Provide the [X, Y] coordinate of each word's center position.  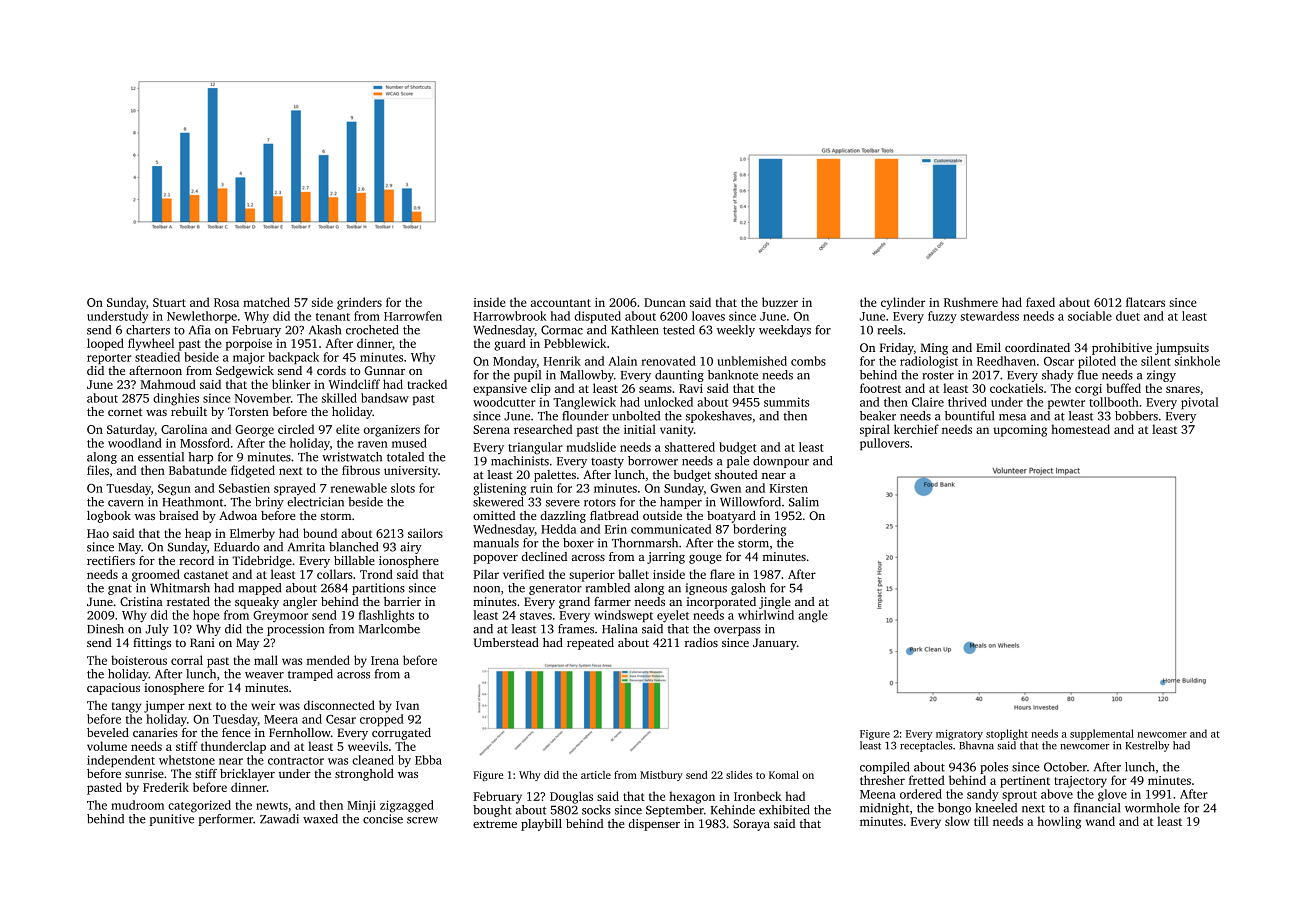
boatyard [731, 517]
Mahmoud [168, 384]
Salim [804, 502]
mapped [259, 589]
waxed [320, 819]
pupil [527, 376]
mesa [1012, 417]
